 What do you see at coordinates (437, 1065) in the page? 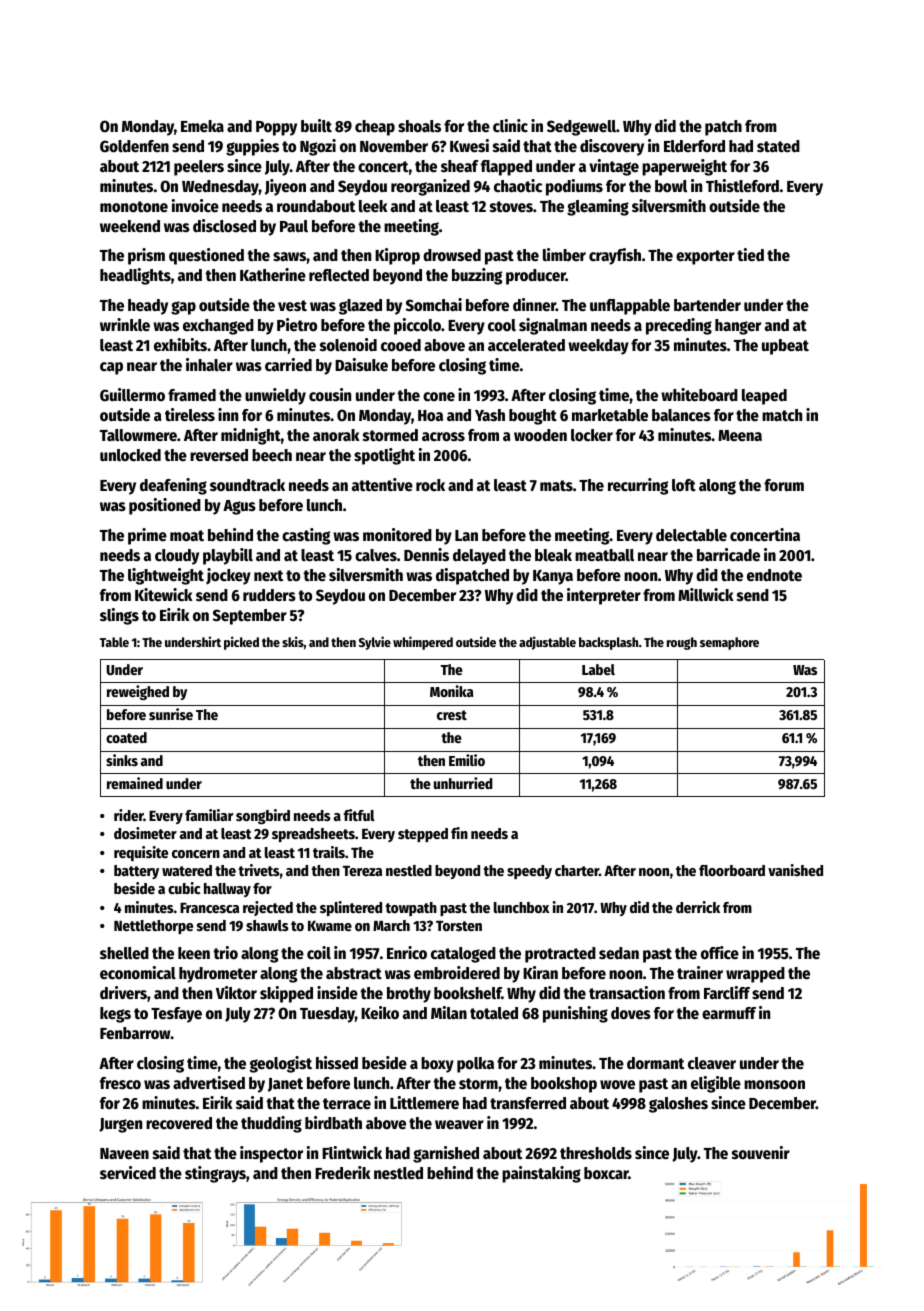
I see `boxy` at bounding box center [437, 1065].
